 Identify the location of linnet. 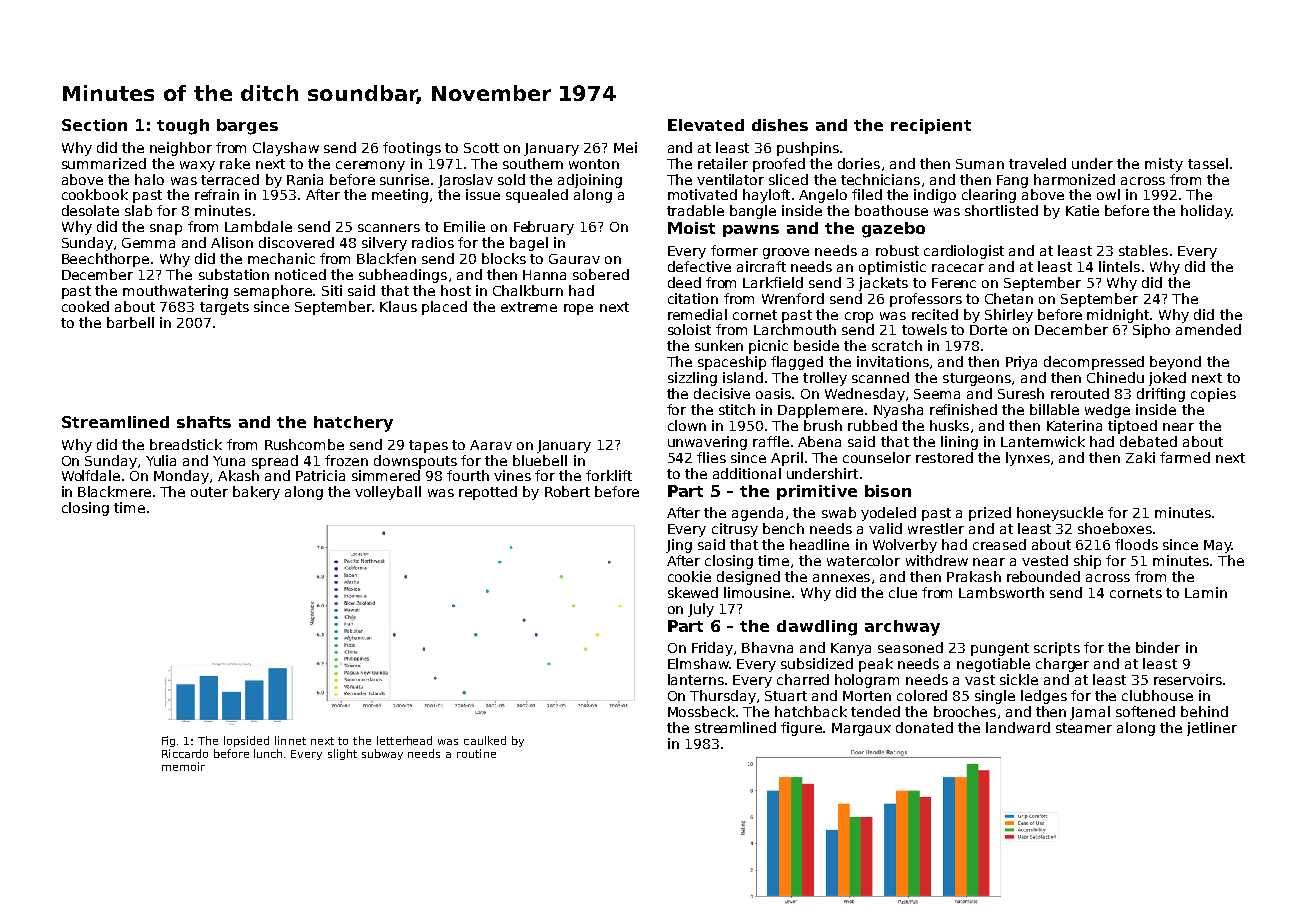
(290, 740).
